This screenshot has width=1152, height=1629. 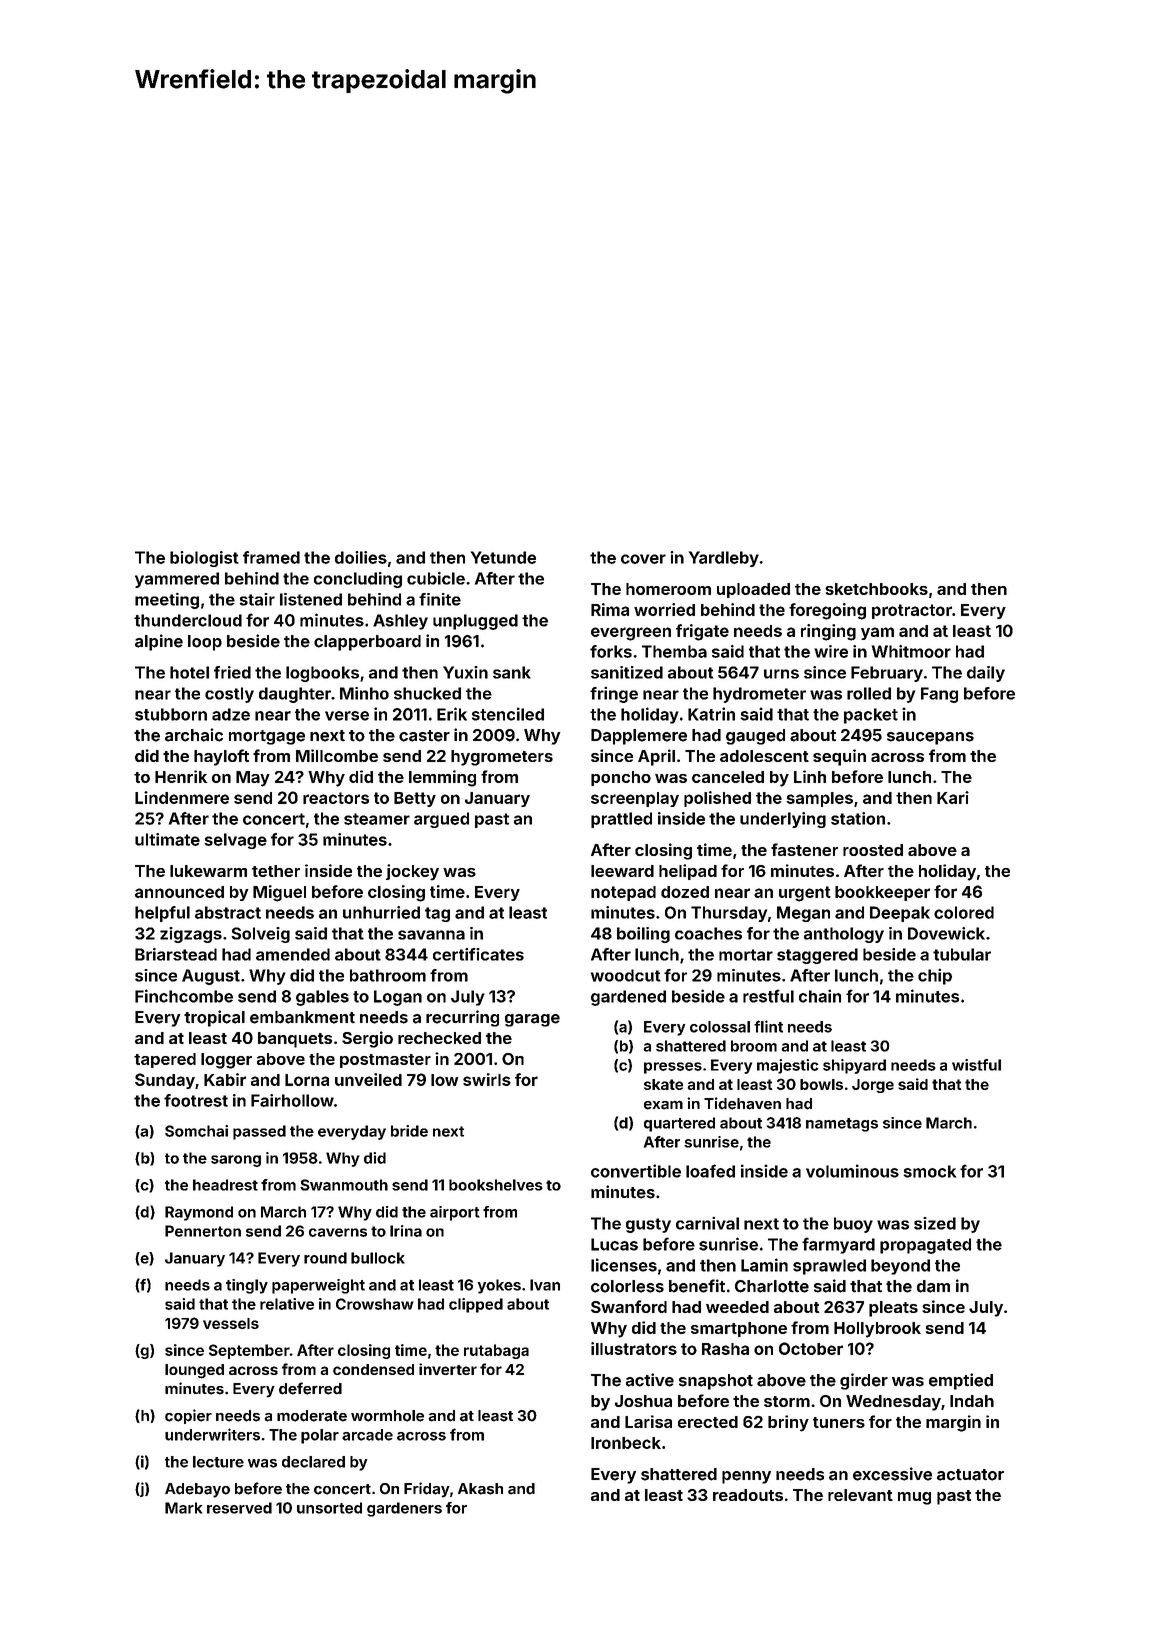 What do you see at coordinates (748, 1495) in the screenshot?
I see `readouts` at bounding box center [748, 1495].
